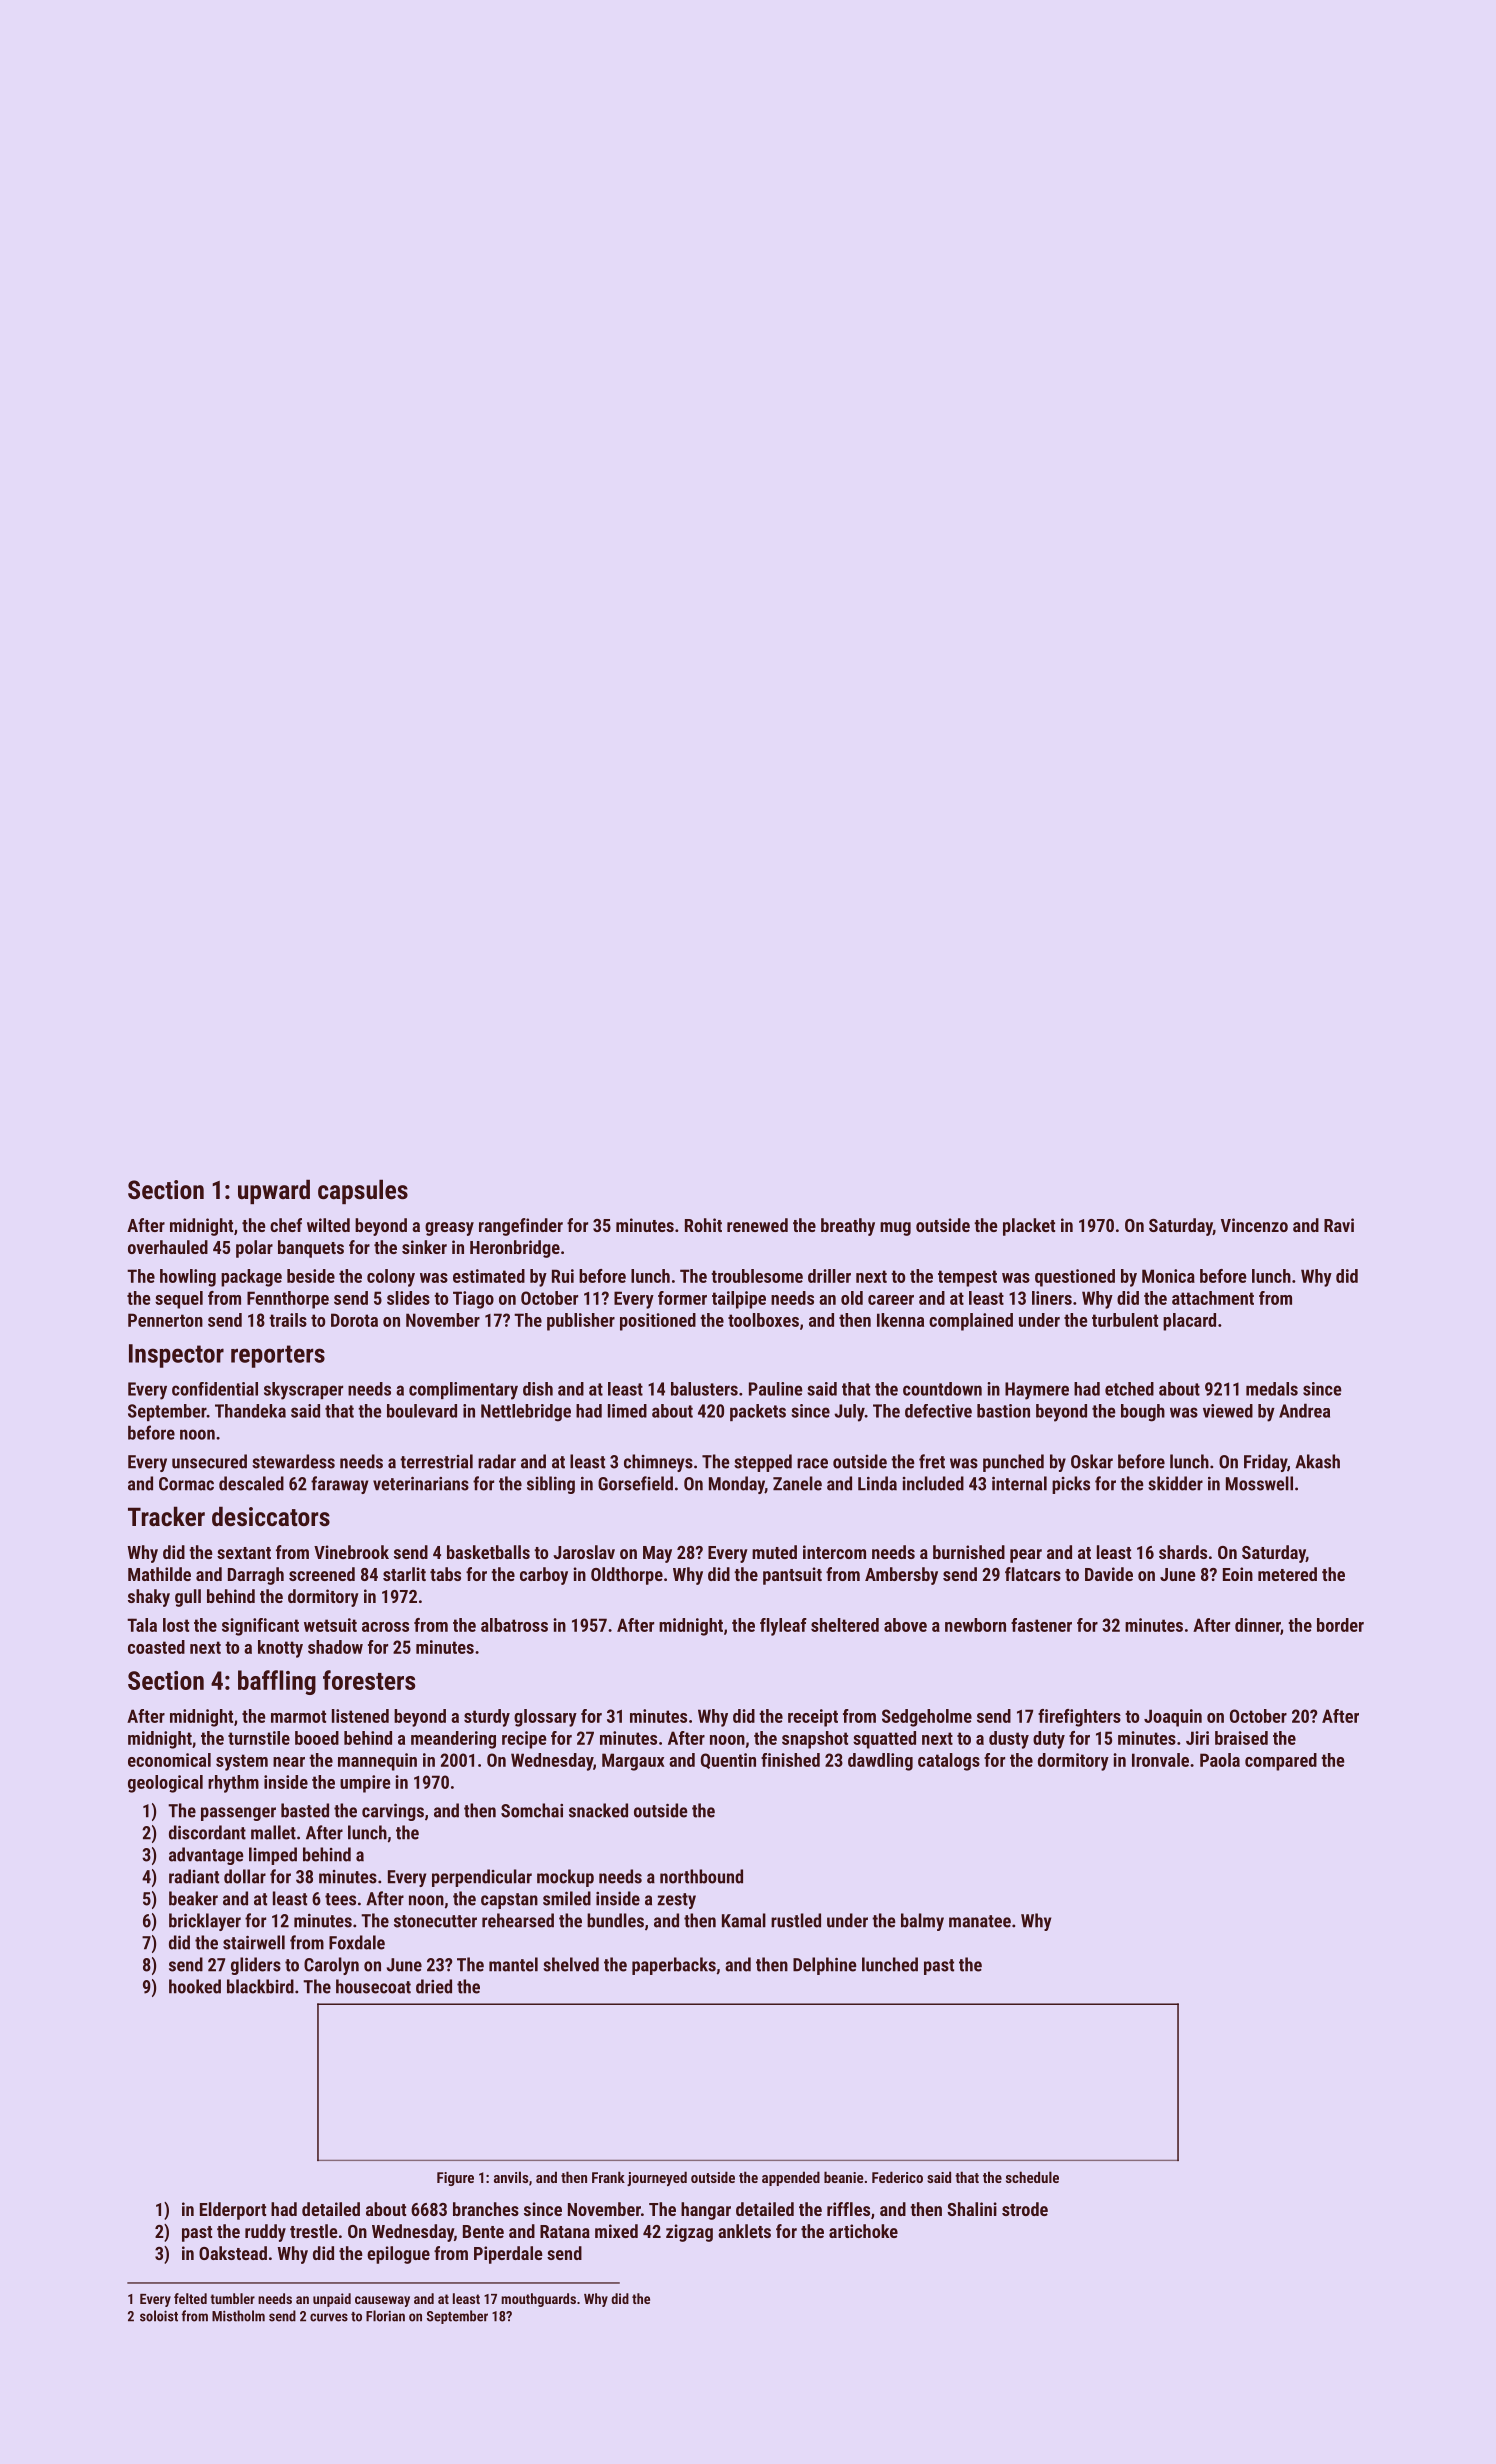 The height and width of the screenshot is (2464, 1496). Describe the element at coordinates (205, 1922) in the screenshot. I see `bricklayer` at that location.
